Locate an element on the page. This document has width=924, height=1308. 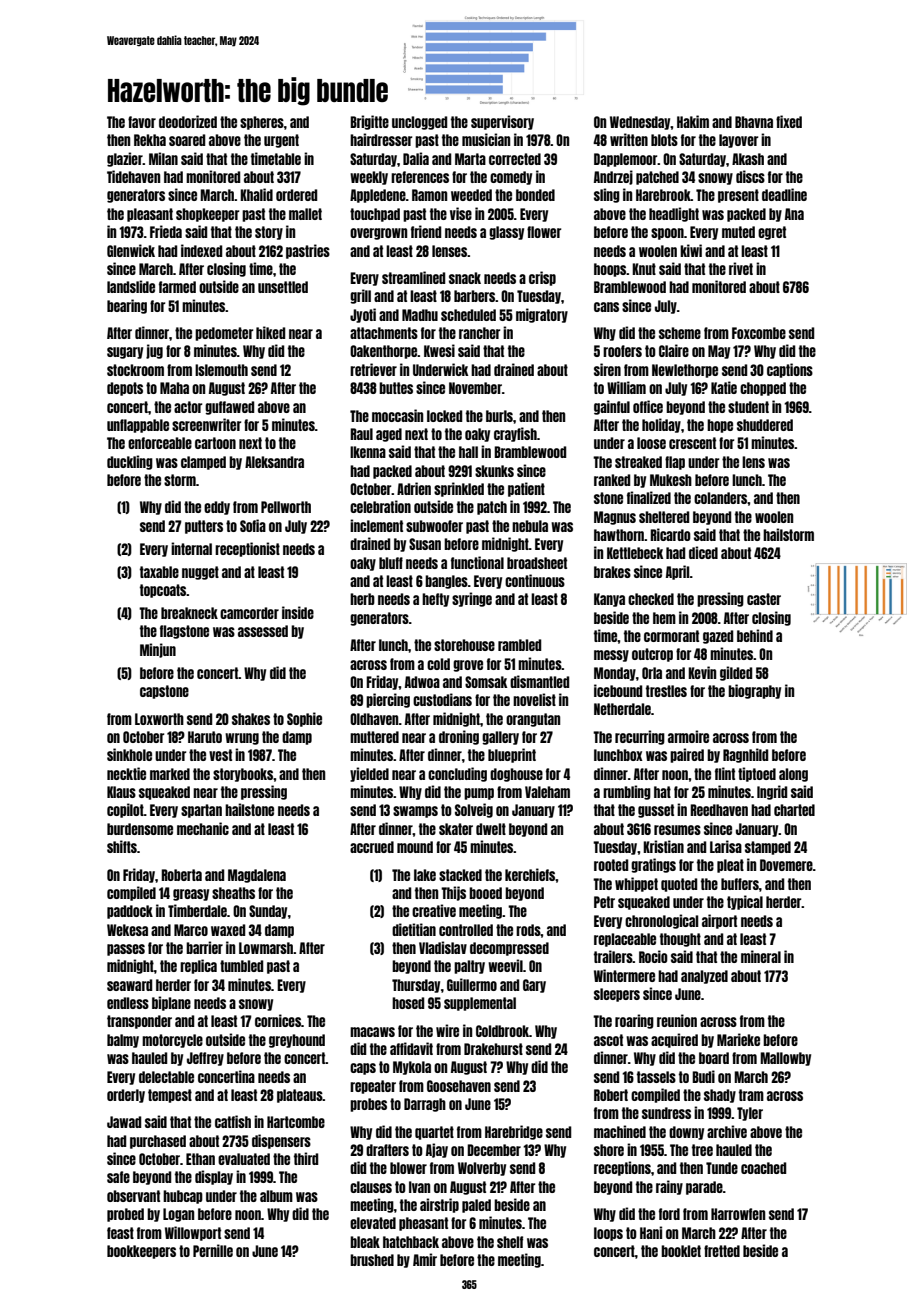
topcoats is located at coordinates (163, 591).
